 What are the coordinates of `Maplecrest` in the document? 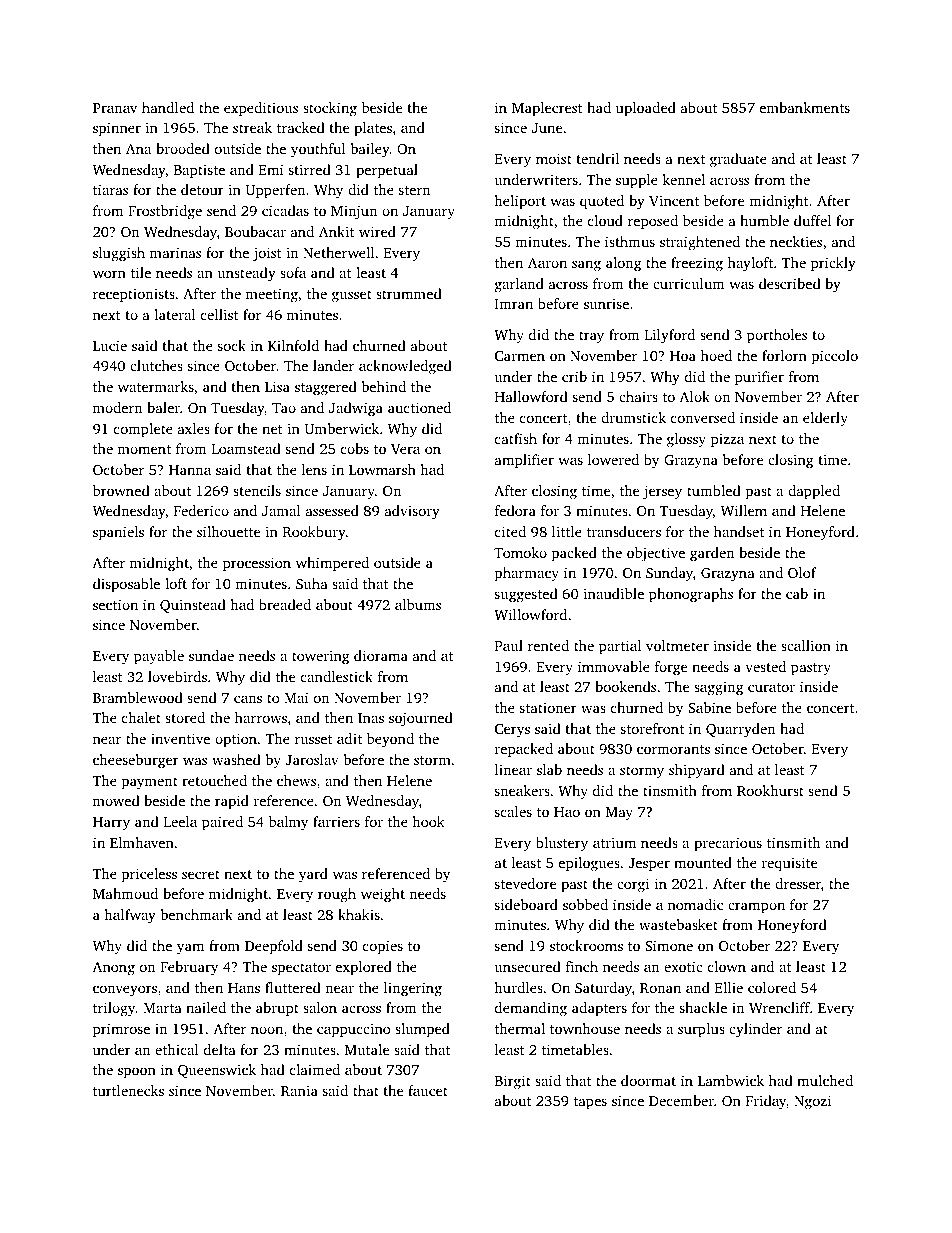 It's located at (547, 109).
